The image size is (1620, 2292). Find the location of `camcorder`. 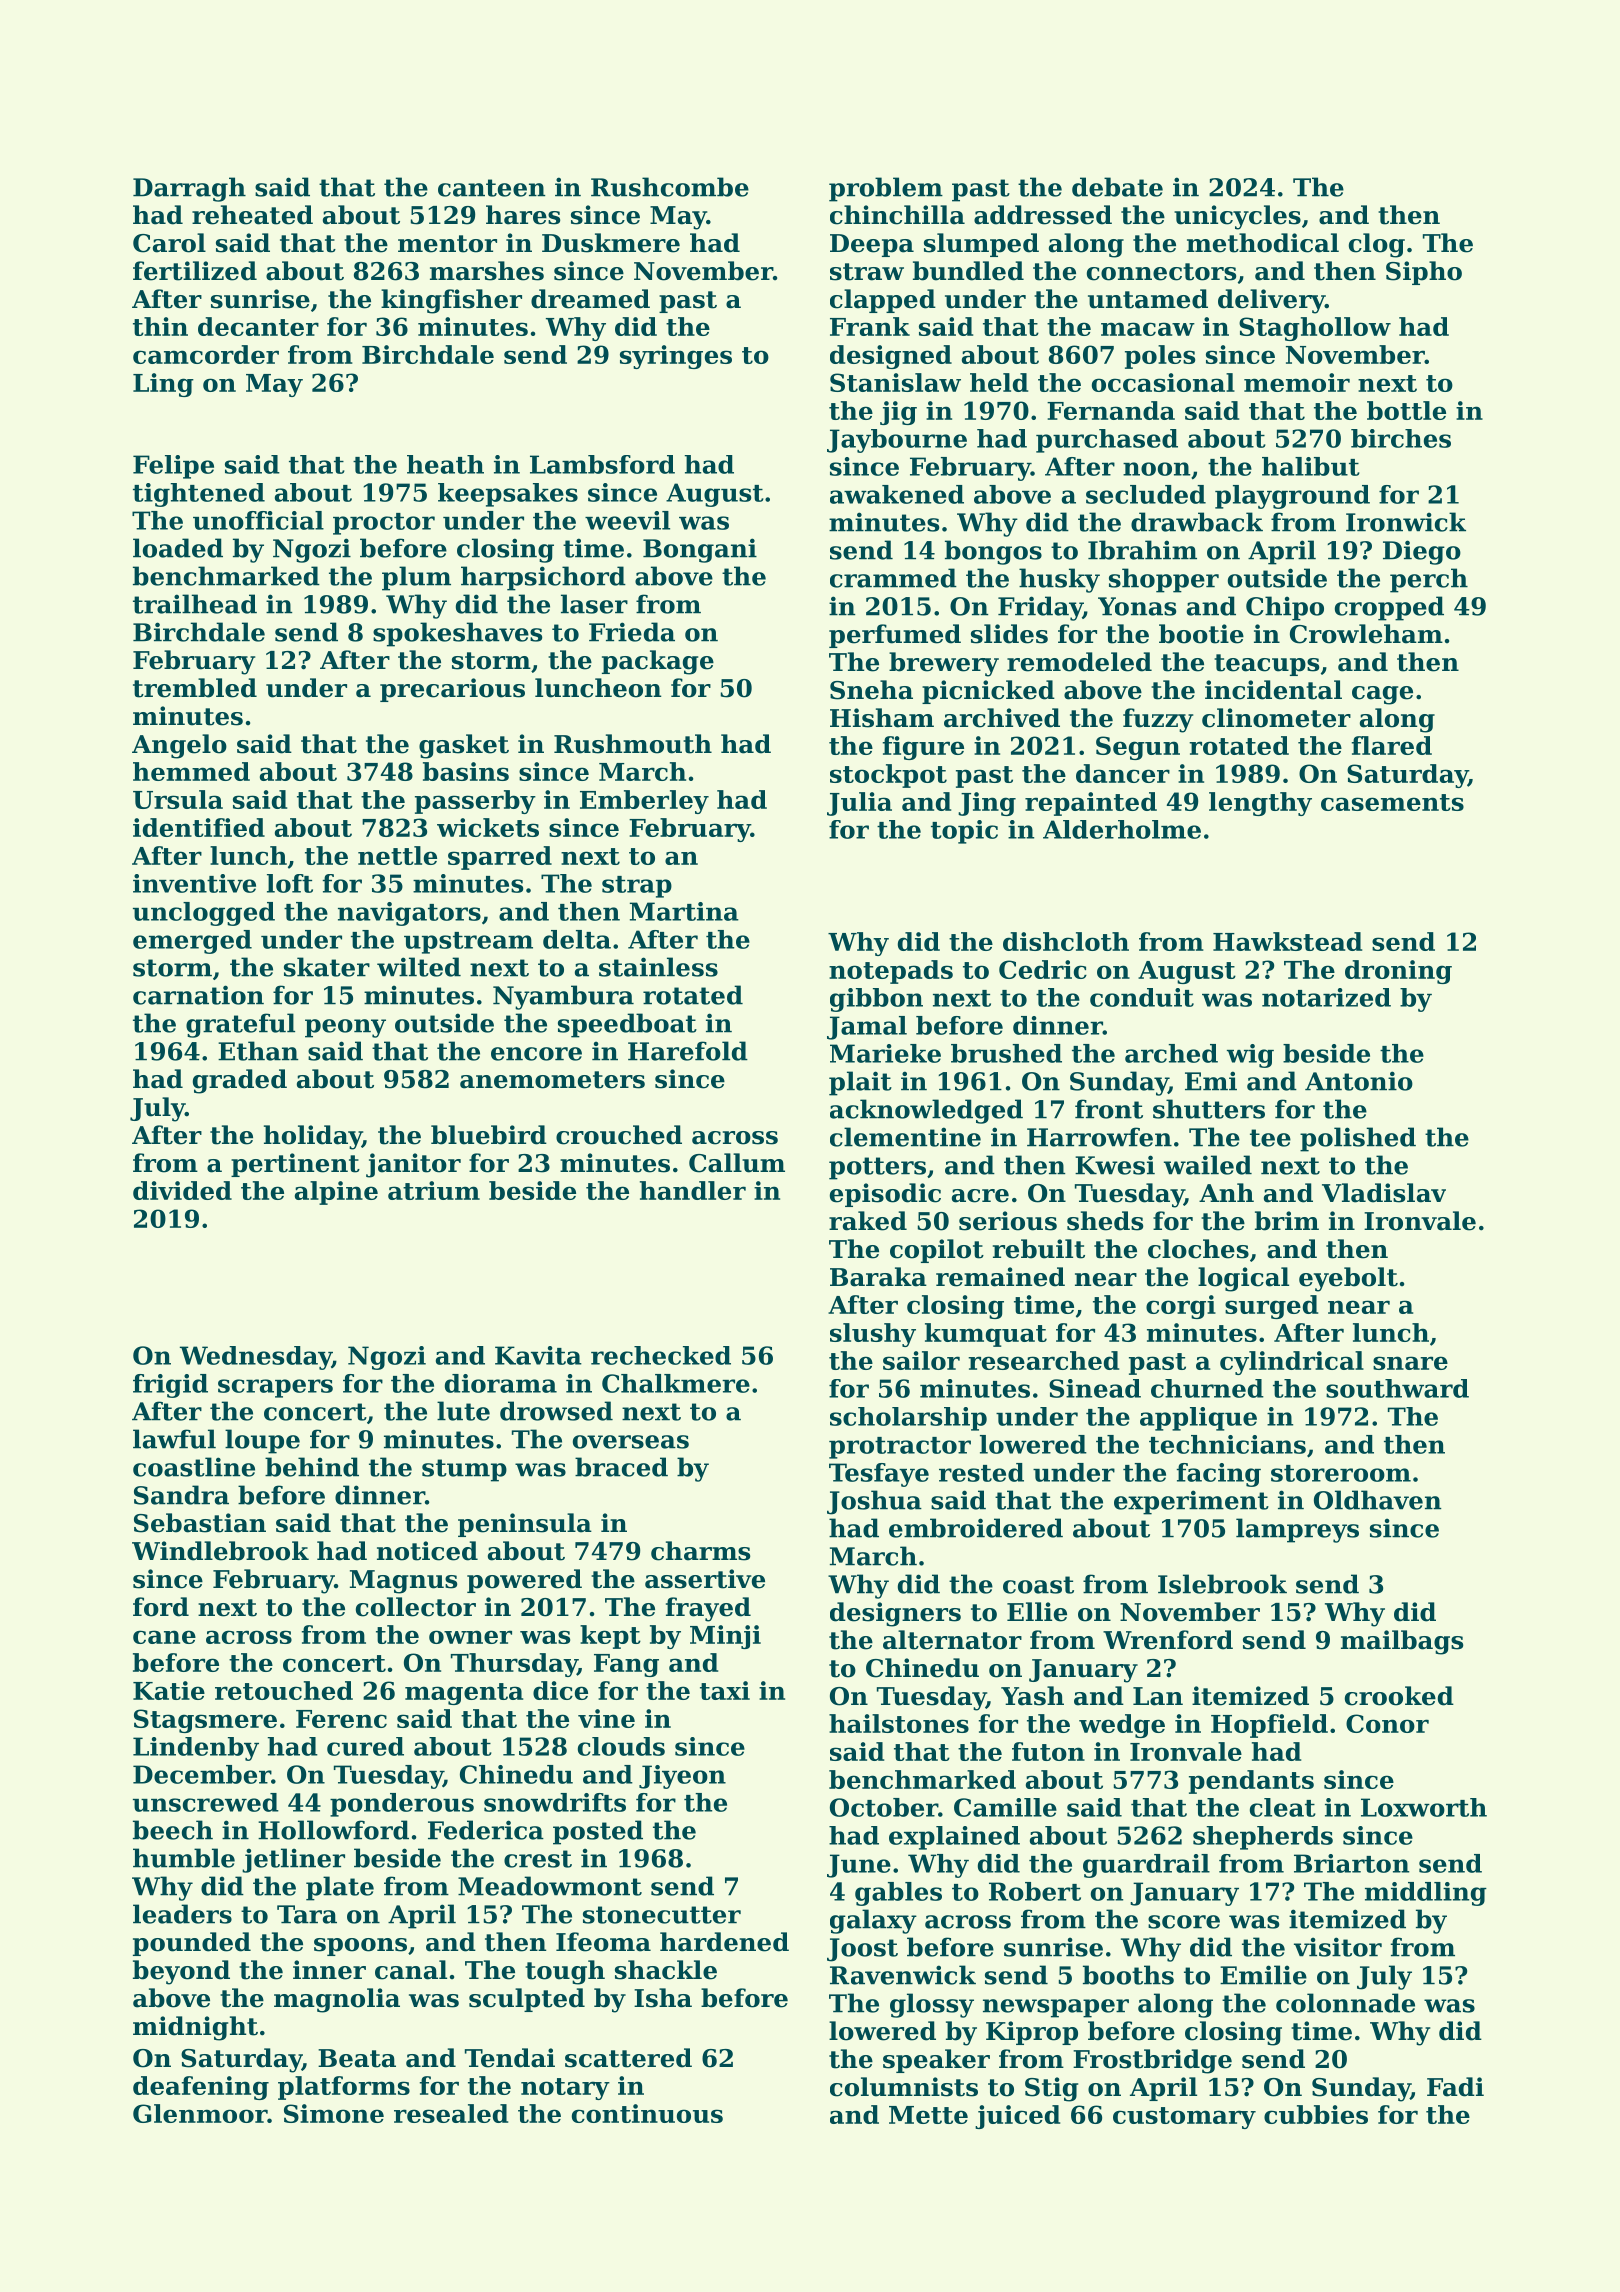

camcorder is located at coordinates (206, 354).
